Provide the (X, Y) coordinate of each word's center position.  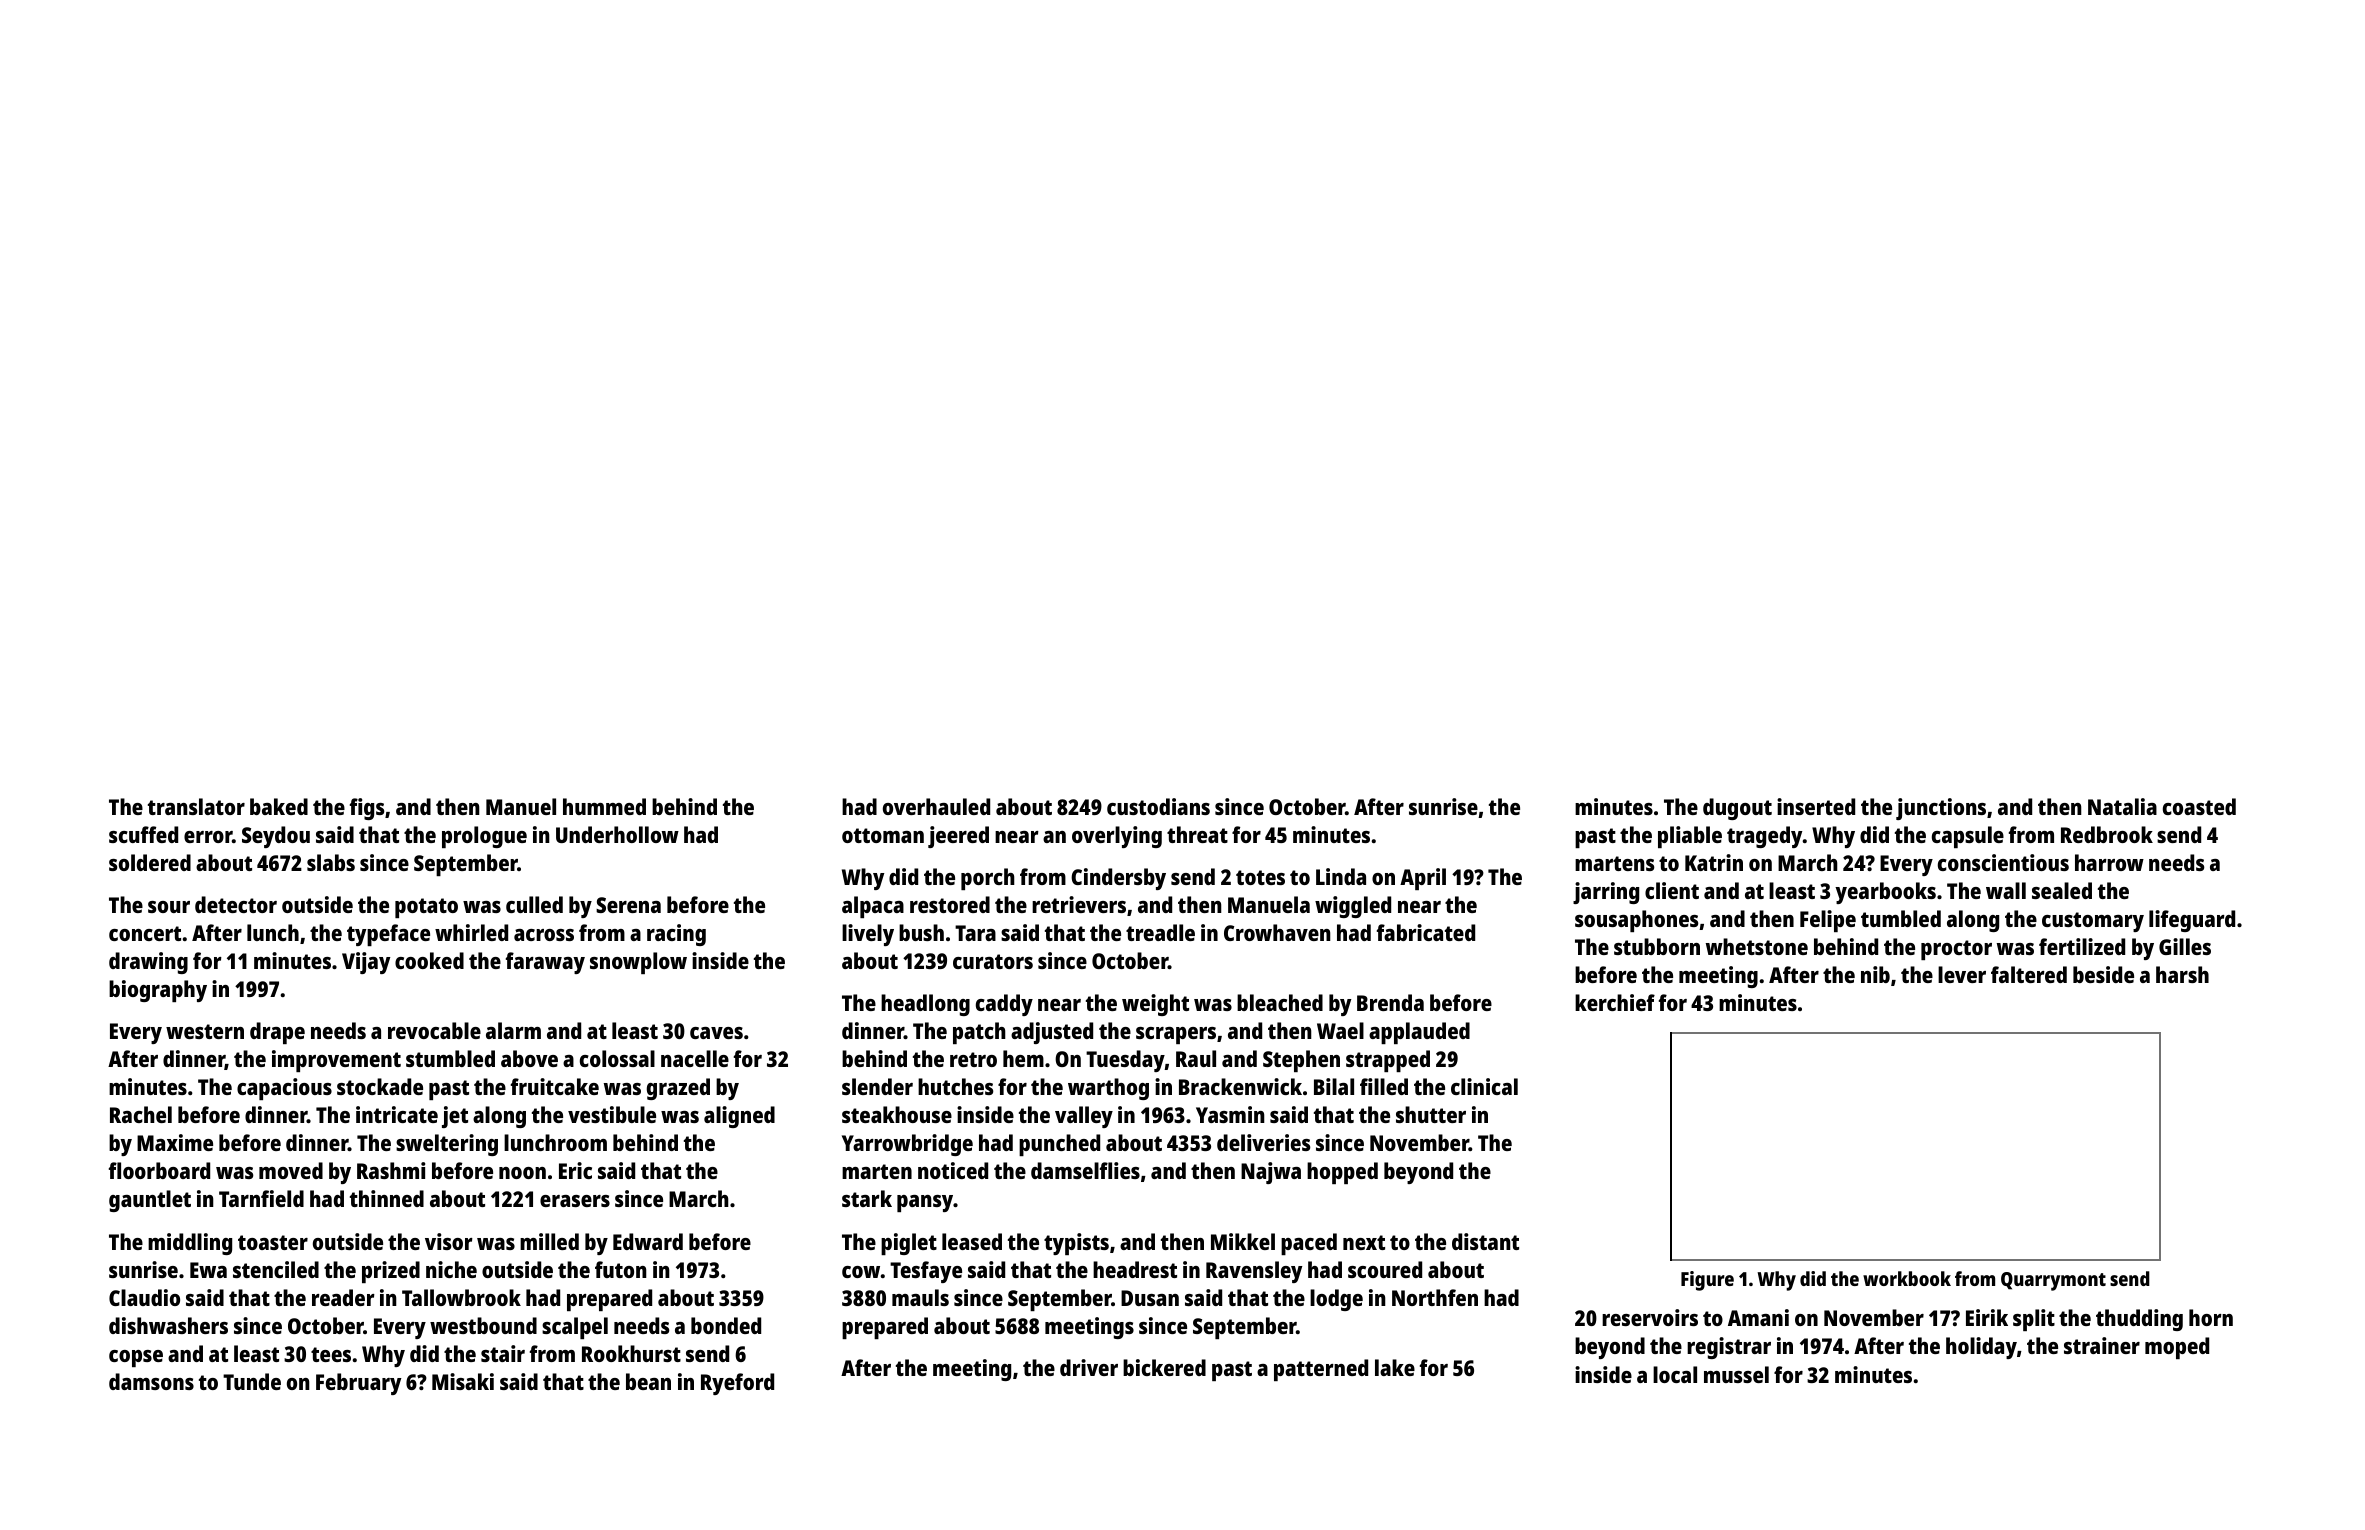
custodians (1158, 806)
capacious (284, 1089)
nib (1875, 974)
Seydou (276, 837)
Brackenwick (1240, 1086)
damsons (151, 1381)
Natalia (2122, 806)
